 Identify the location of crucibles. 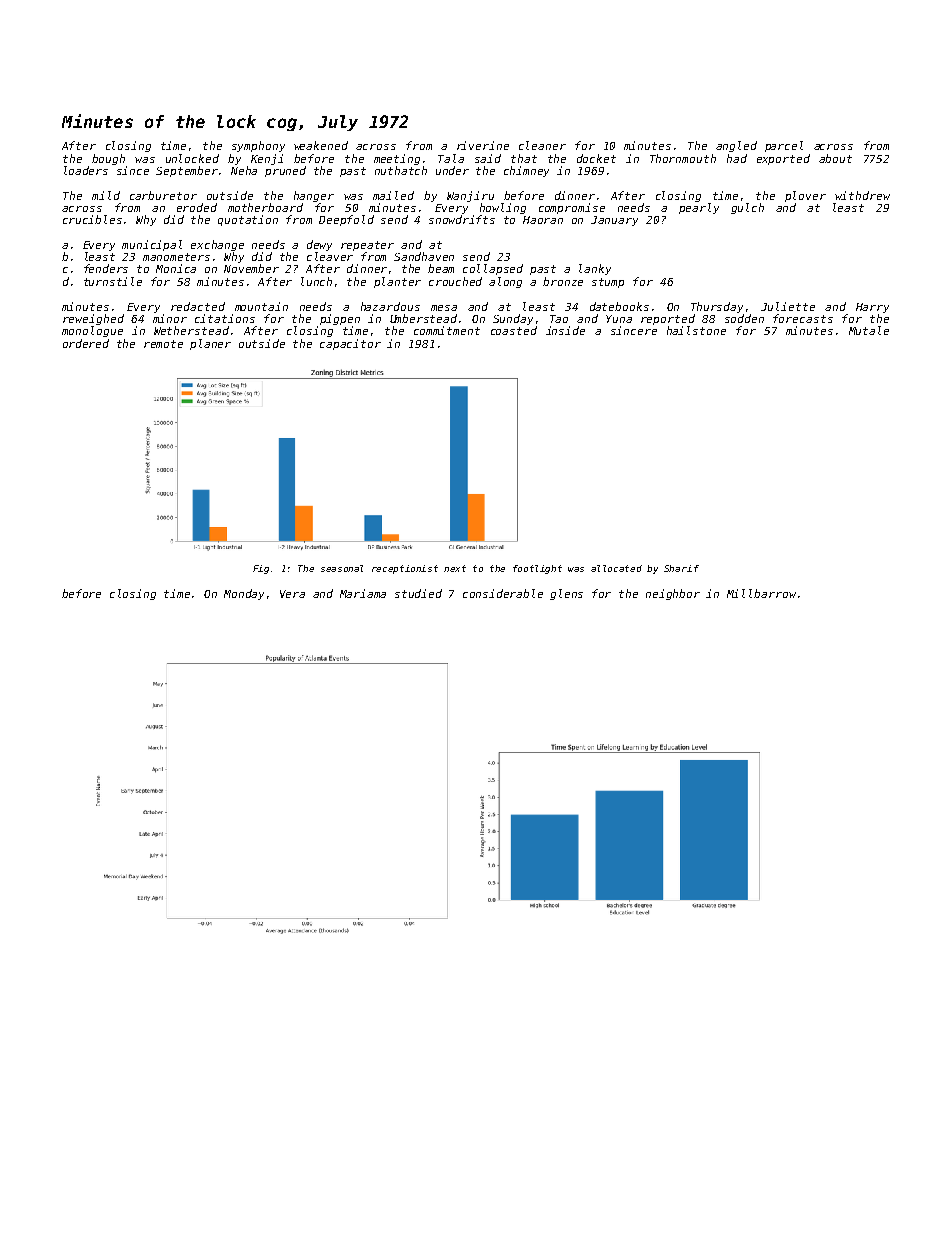
(92, 219).
